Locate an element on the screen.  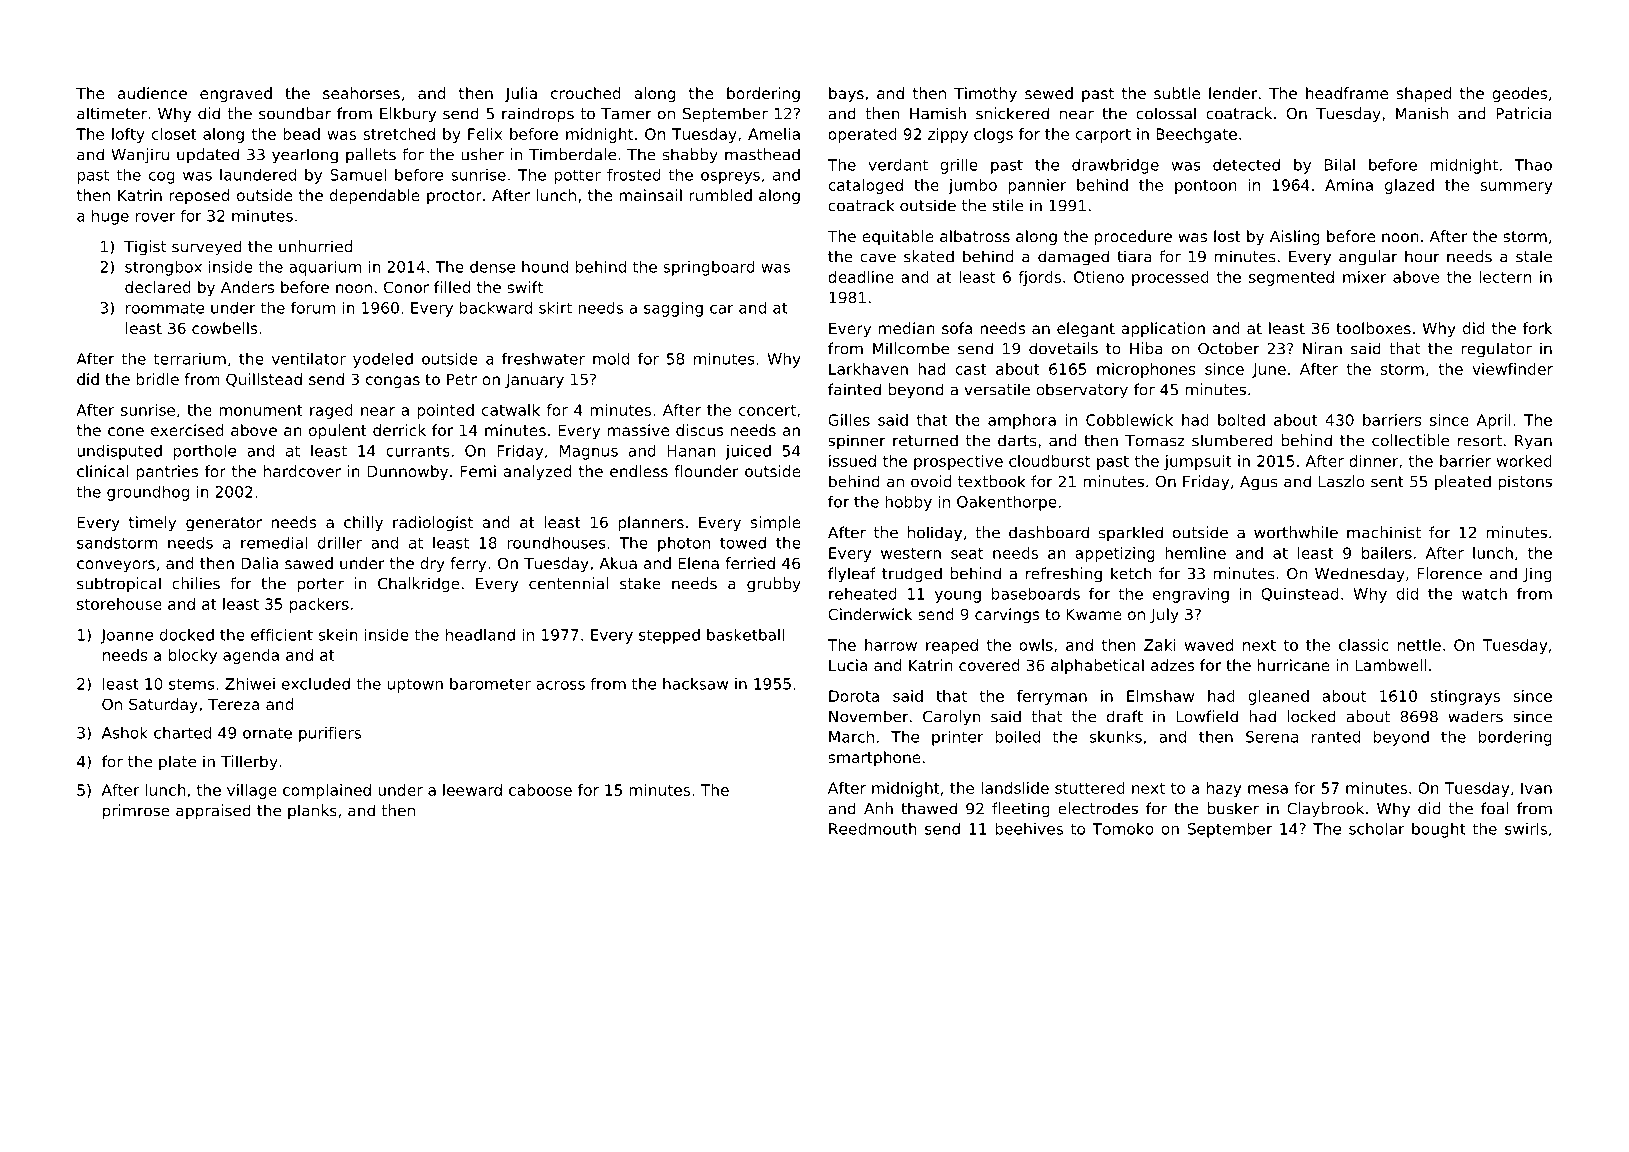
Bilal is located at coordinates (1340, 164).
